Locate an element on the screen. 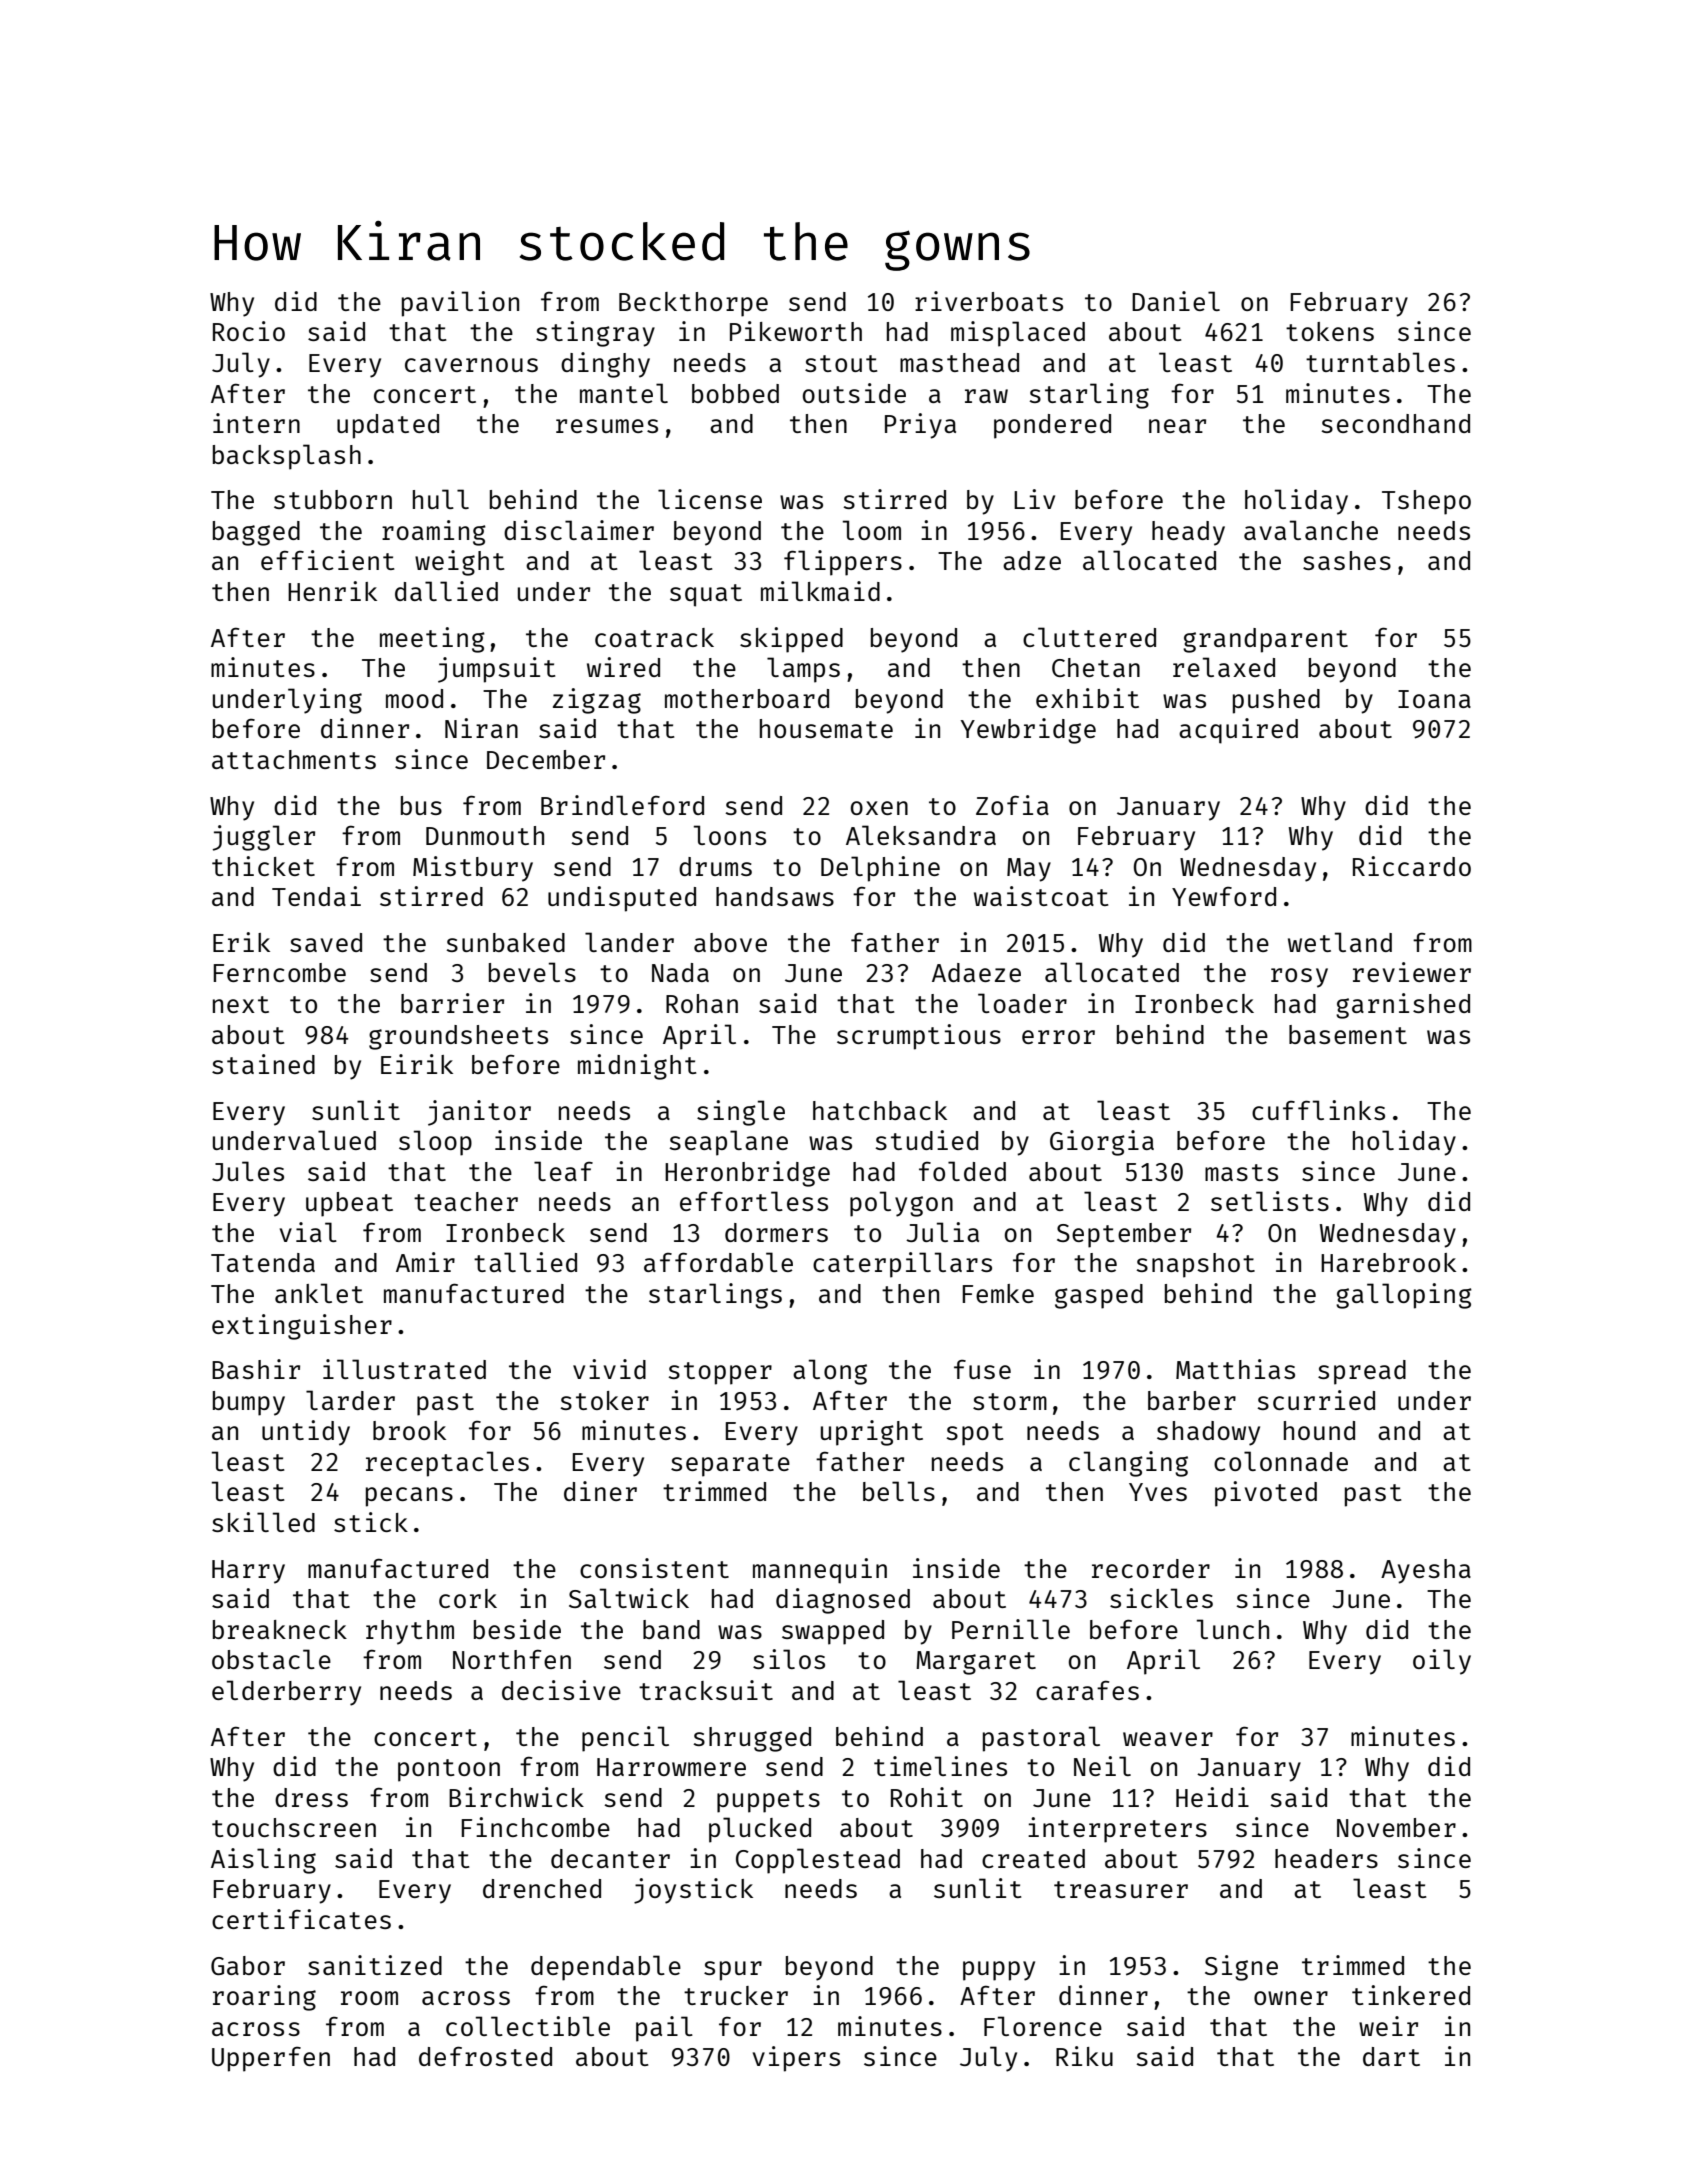  Amir is located at coordinates (425, 1262).
